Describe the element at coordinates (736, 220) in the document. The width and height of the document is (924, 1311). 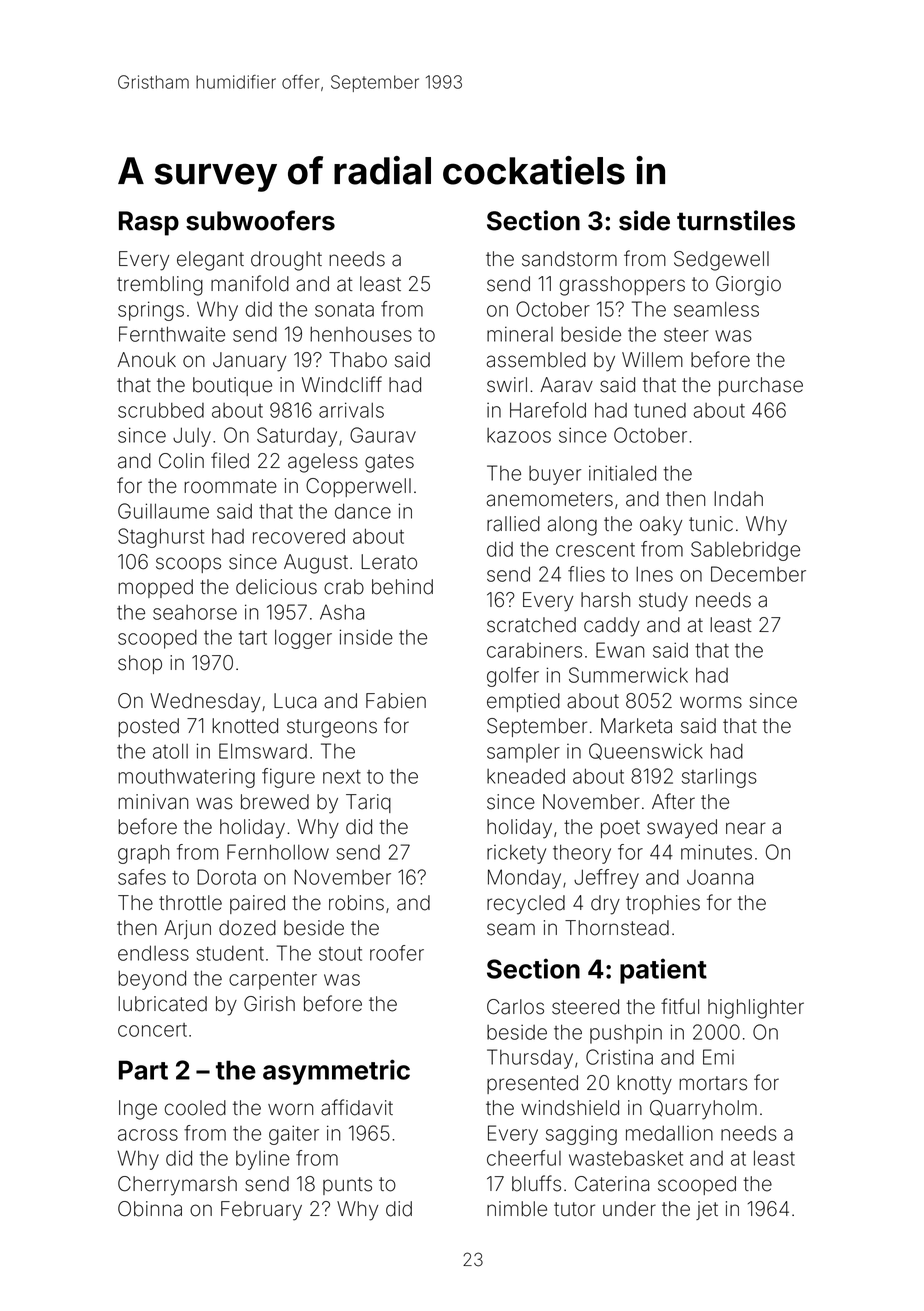
I see `turnstiles` at that location.
